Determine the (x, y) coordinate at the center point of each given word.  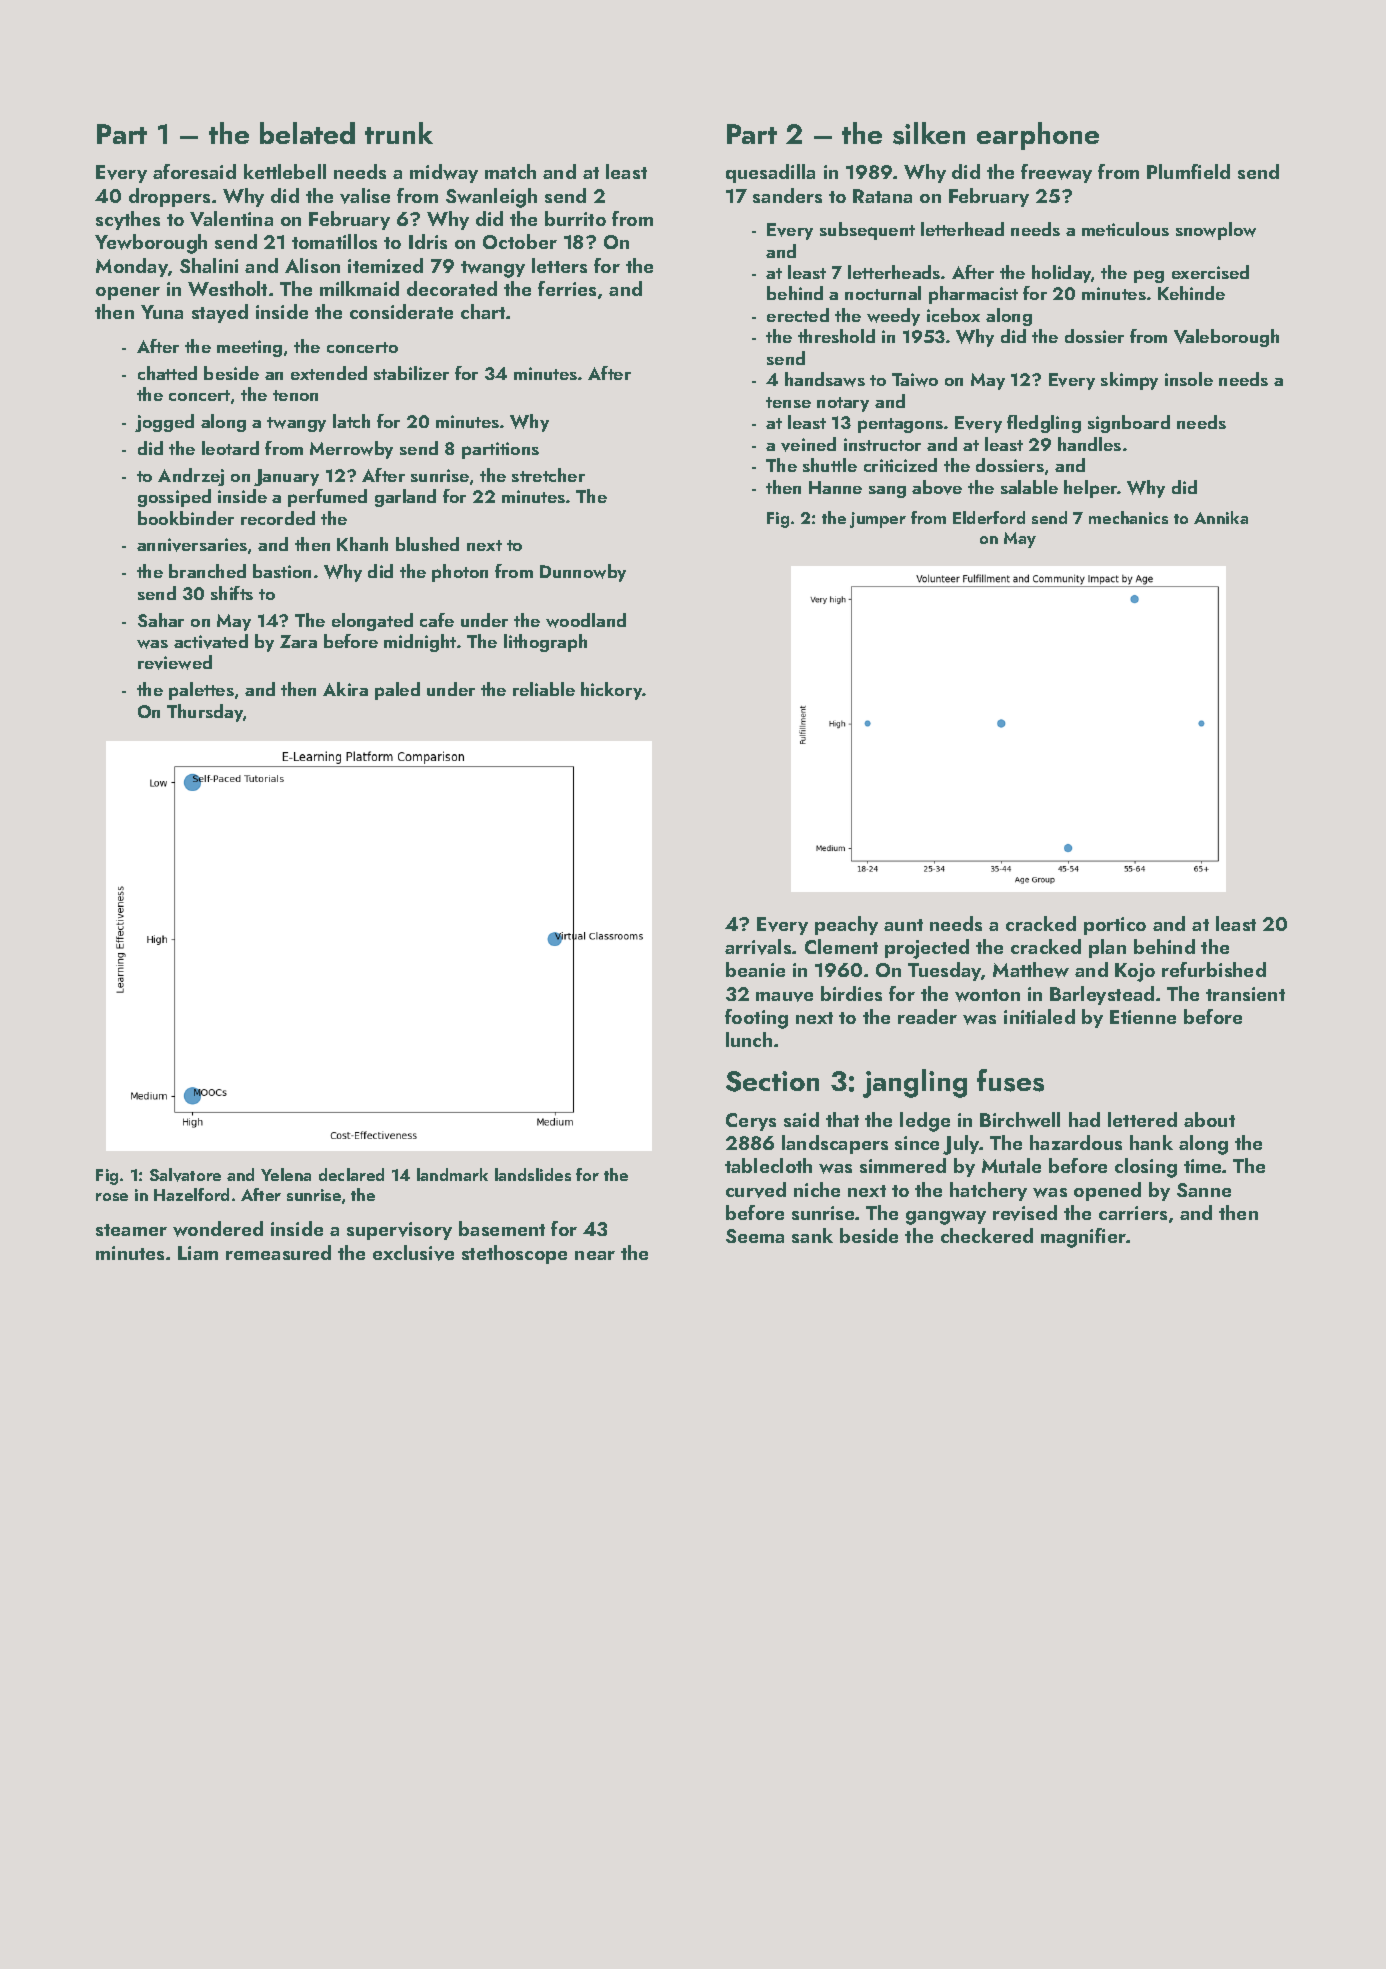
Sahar (161, 620)
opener (128, 293)
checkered (987, 1235)
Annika (1221, 517)
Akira (345, 689)
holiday (1062, 274)
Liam (198, 1253)
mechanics (1128, 517)
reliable (544, 689)
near (595, 1255)
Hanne (835, 487)
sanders (787, 195)
